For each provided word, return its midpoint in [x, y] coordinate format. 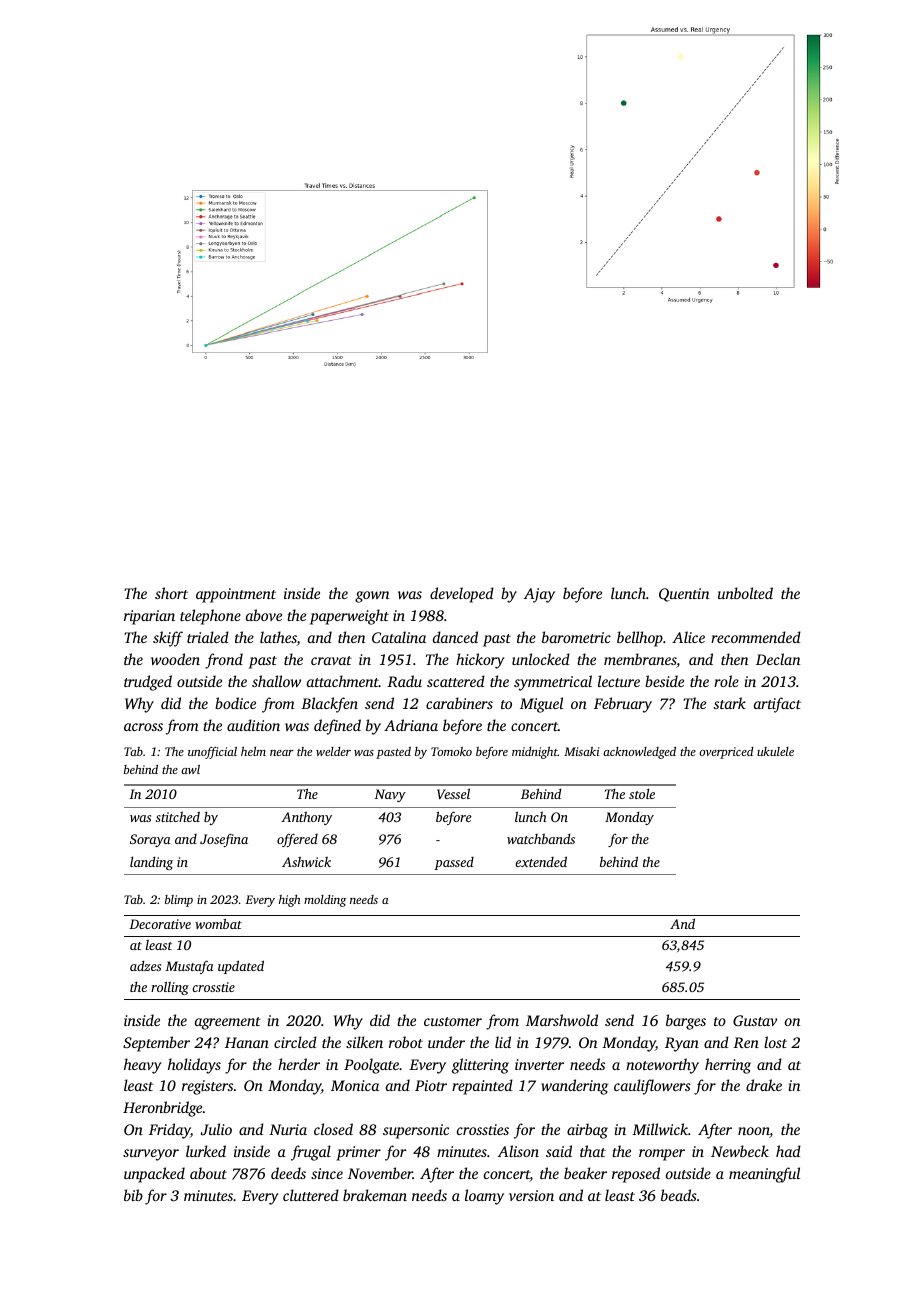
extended [541, 861]
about [208, 1173]
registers [207, 1087]
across [143, 727]
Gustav [755, 1020]
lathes [278, 638]
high [290, 901]
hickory [480, 661]
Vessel [453, 793]
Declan [778, 659]
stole [642, 794]
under [446, 1042]
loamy [484, 1197]
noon [754, 1132]
